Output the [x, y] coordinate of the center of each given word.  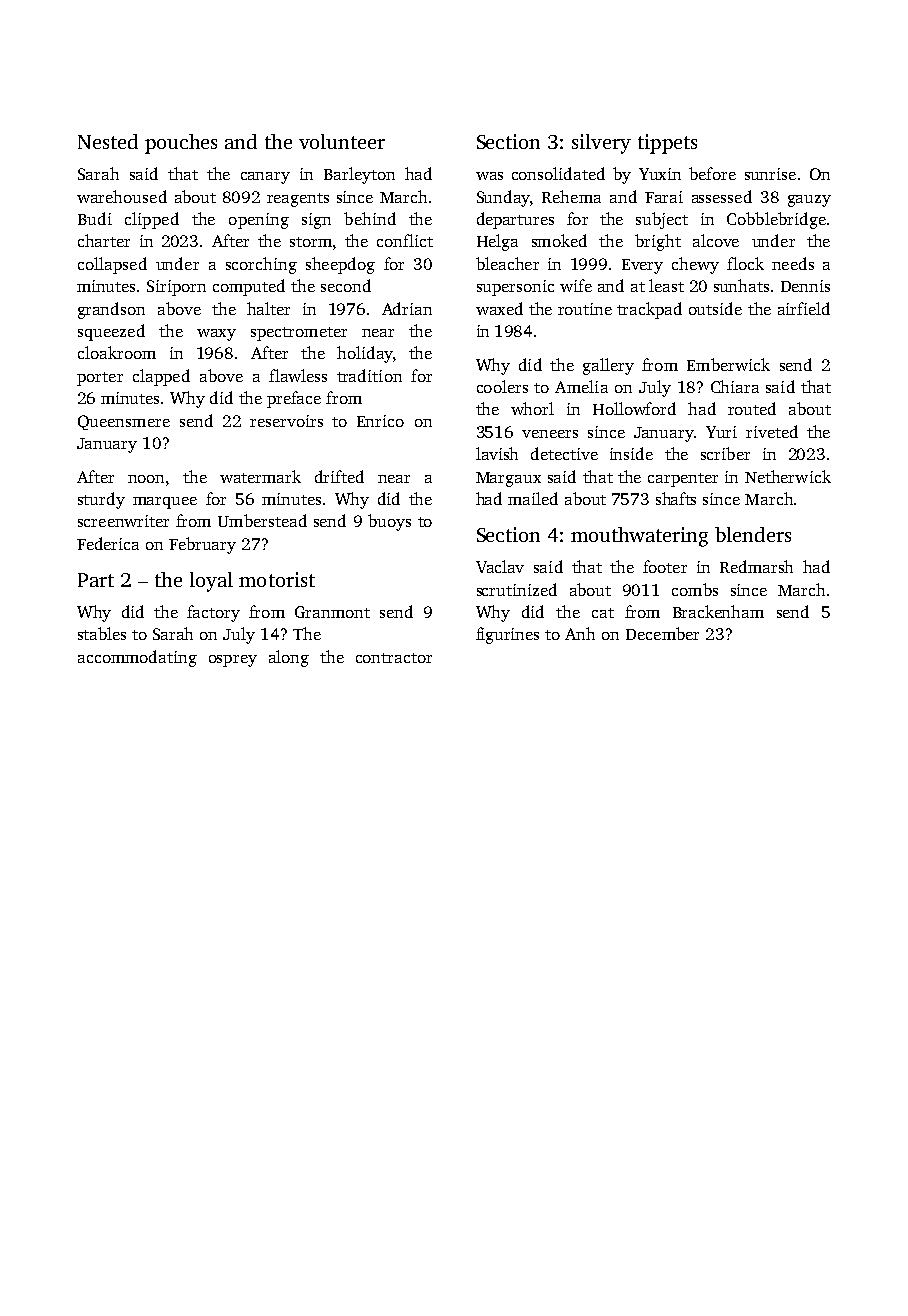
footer [665, 566]
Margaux [508, 479]
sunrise [770, 174]
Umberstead [262, 520]
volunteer [342, 141]
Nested [108, 141]
